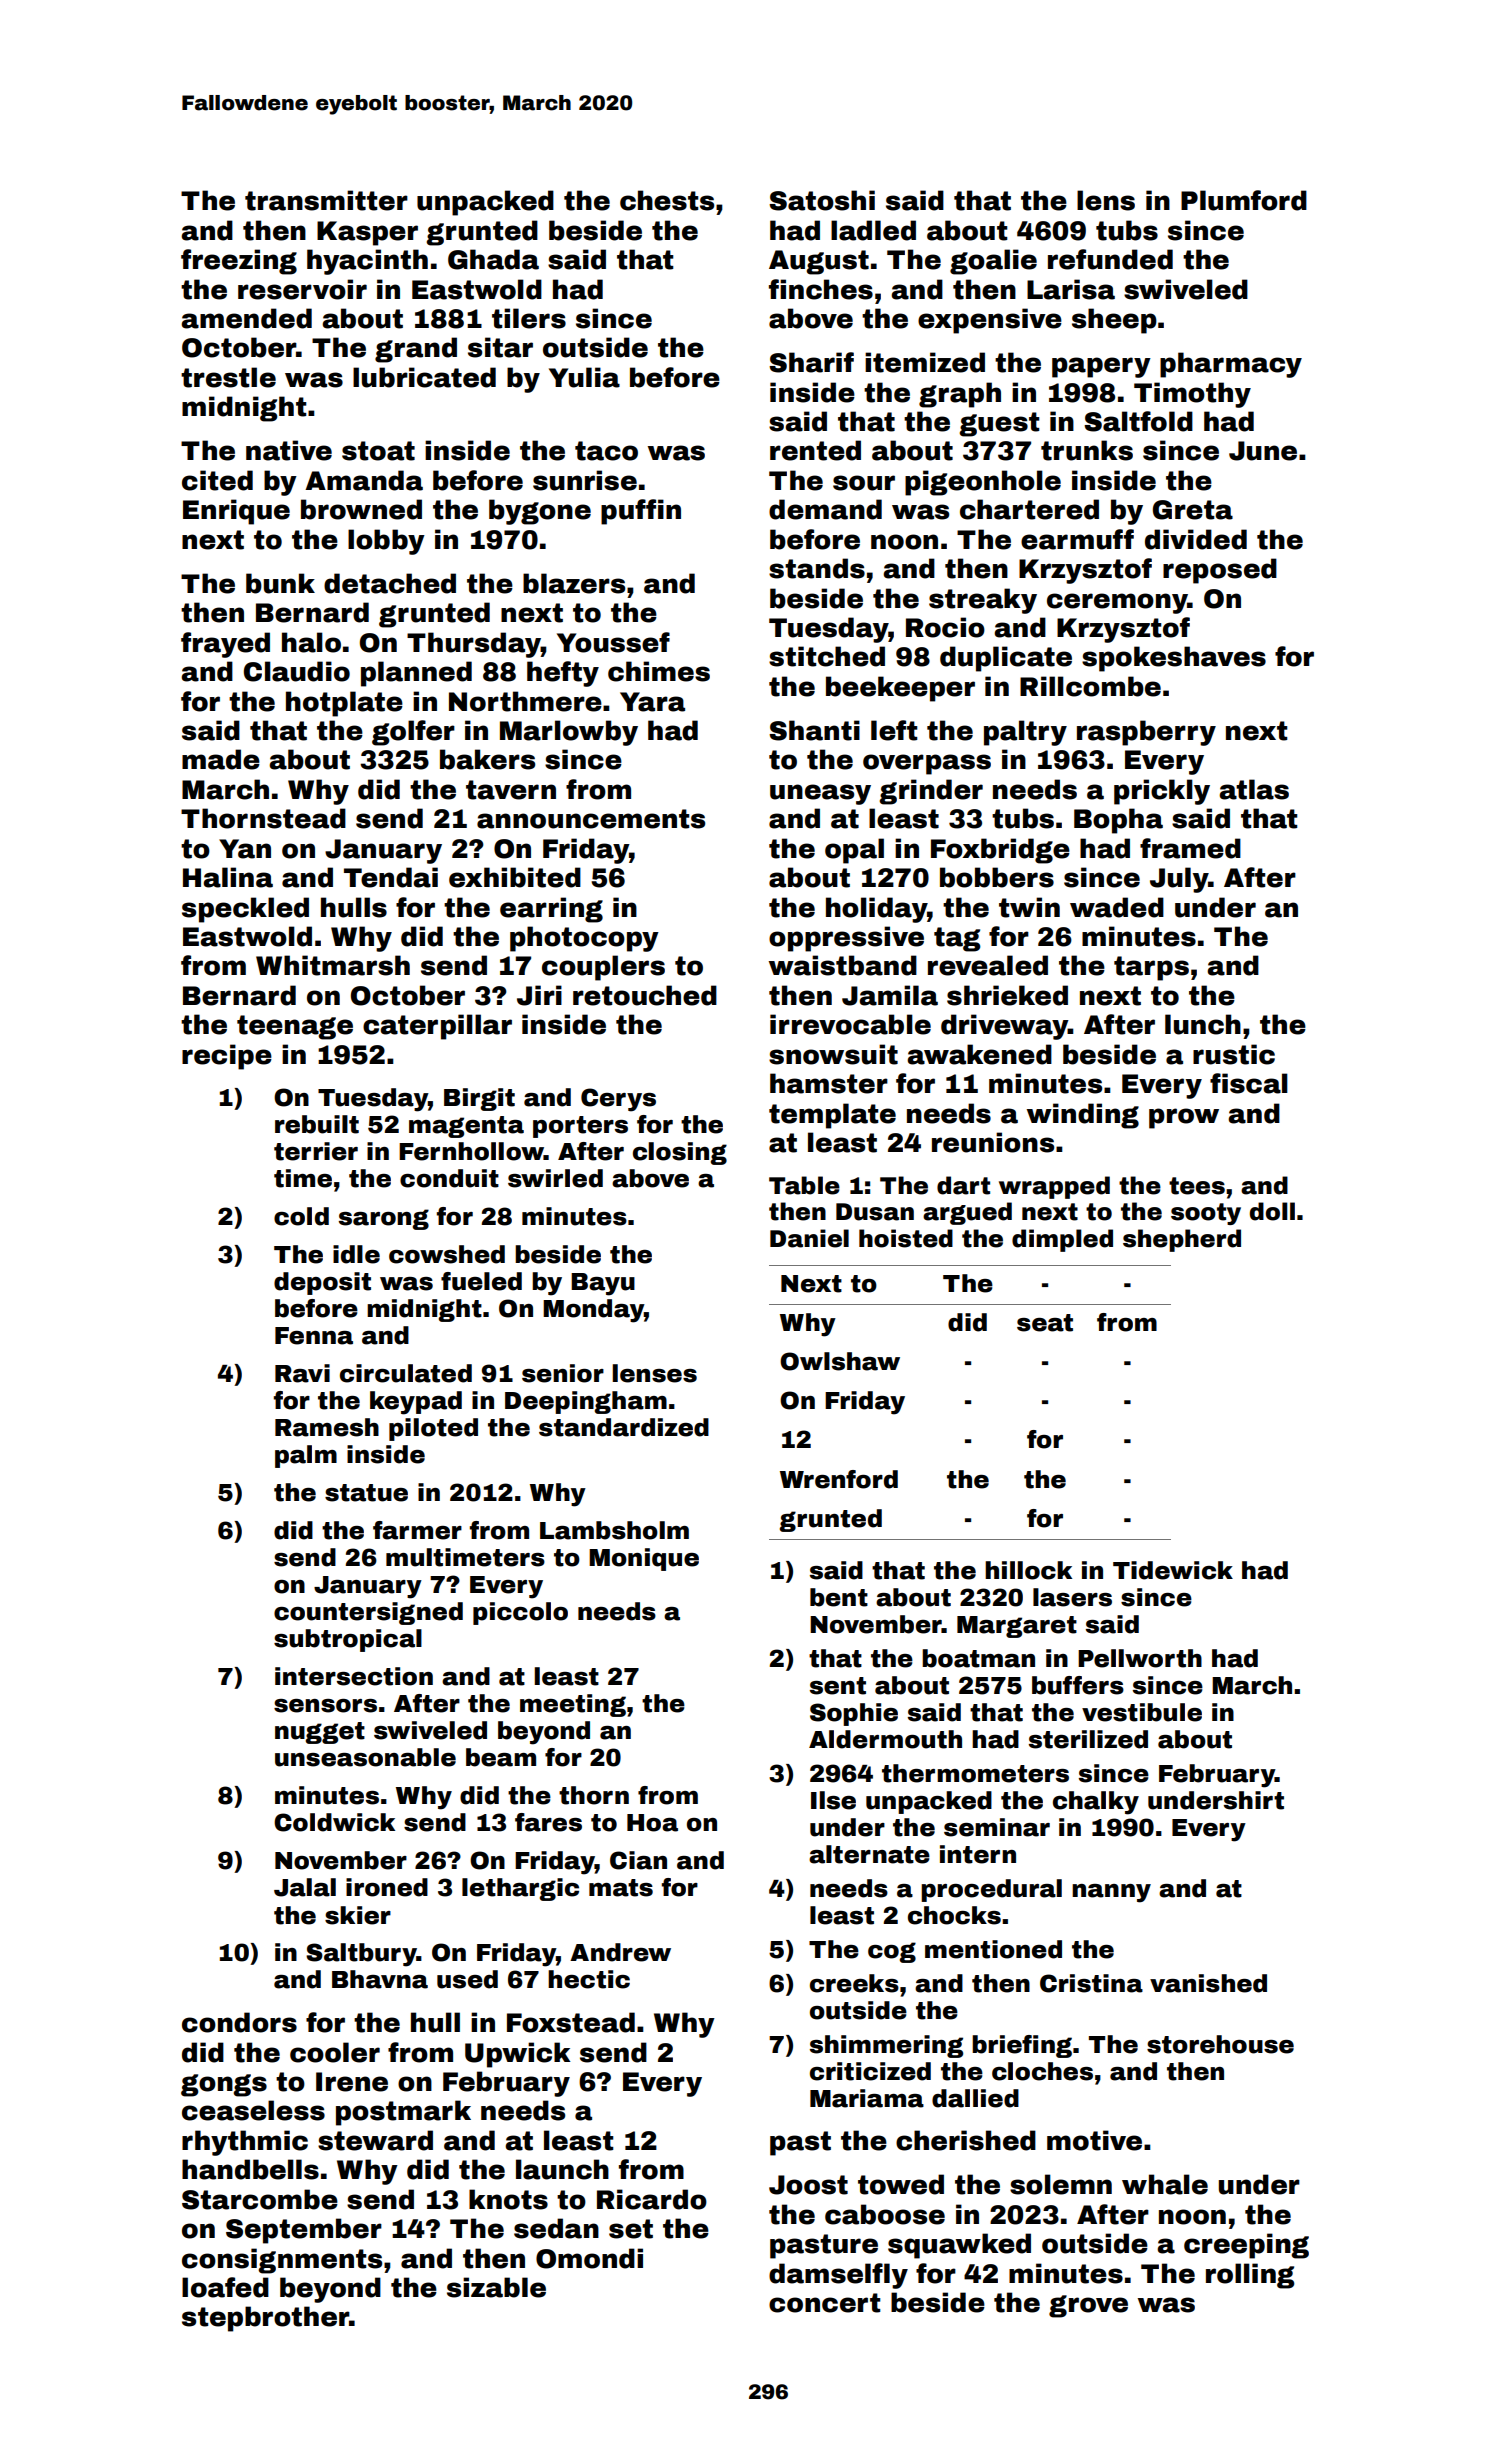 Image resolution: width=1496 pixels, height=2464 pixels. Describe the element at coordinates (265, 2319) in the screenshot. I see `stepbrother` at that location.
